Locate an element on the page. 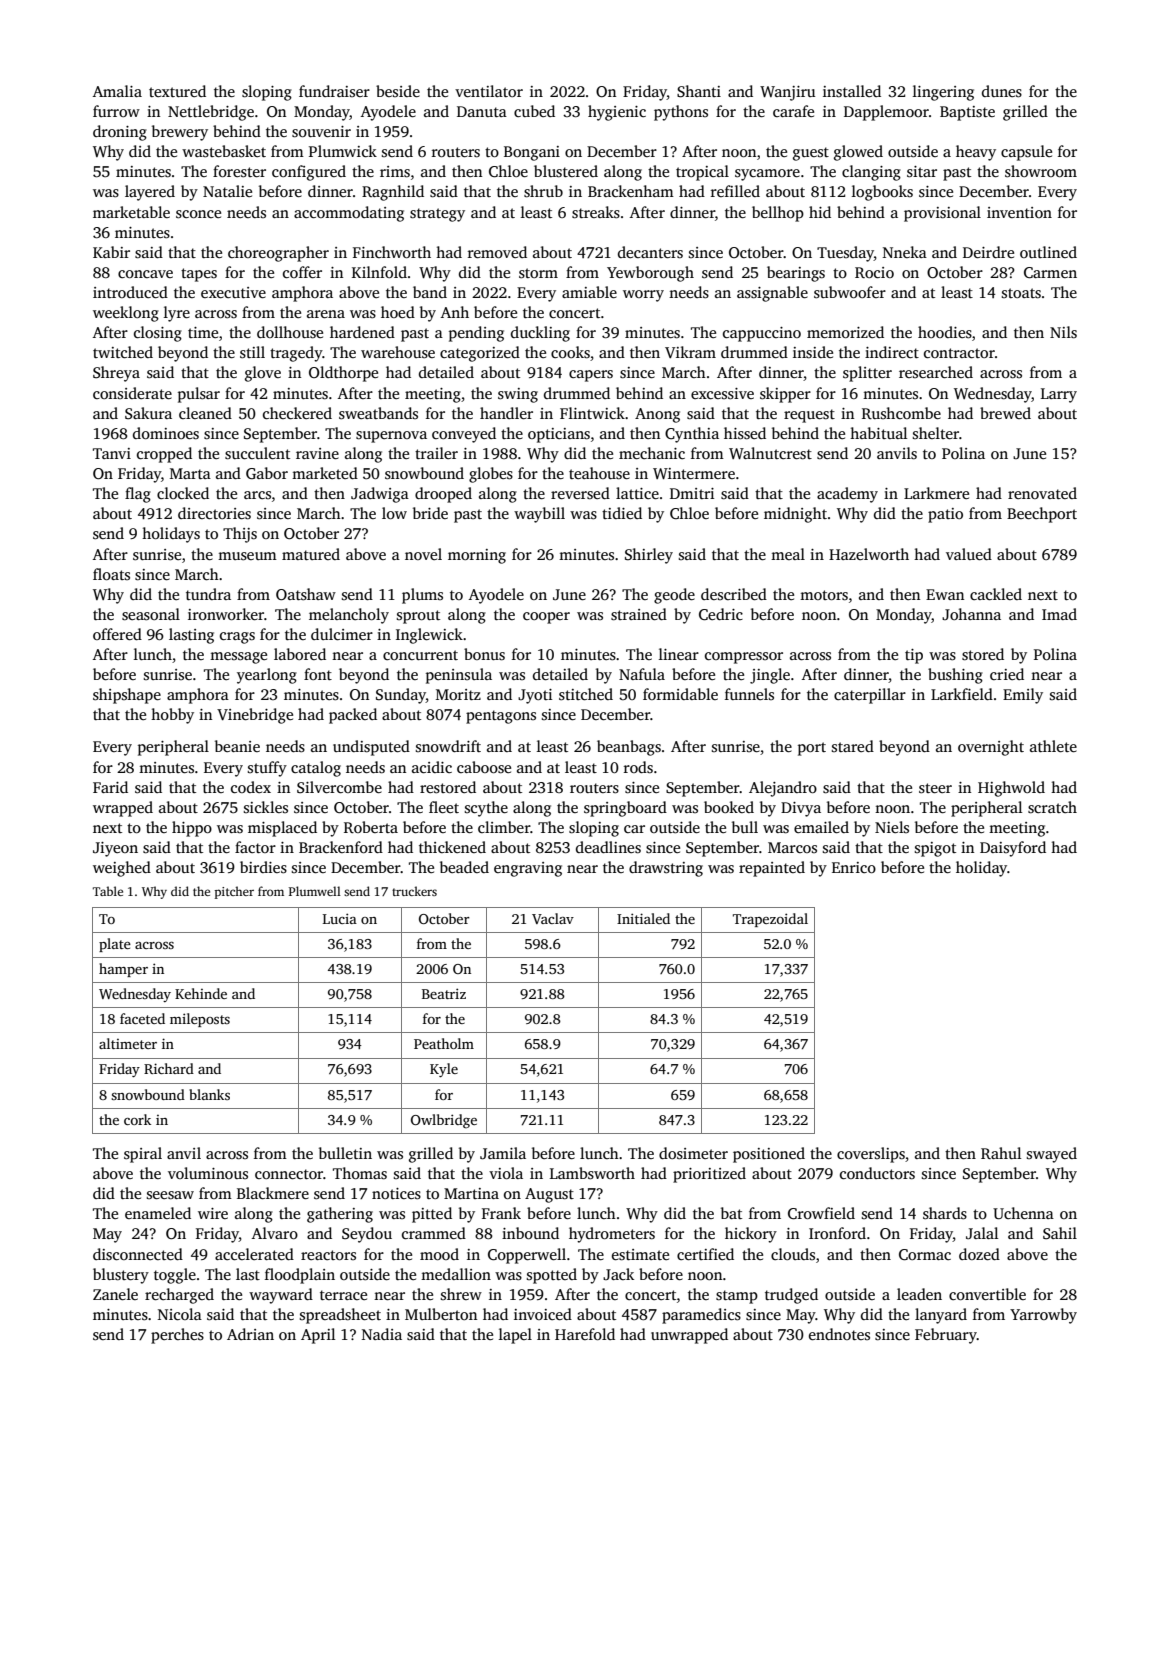 Image resolution: width=1170 pixels, height=1654 pixels. checkered is located at coordinates (297, 413).
